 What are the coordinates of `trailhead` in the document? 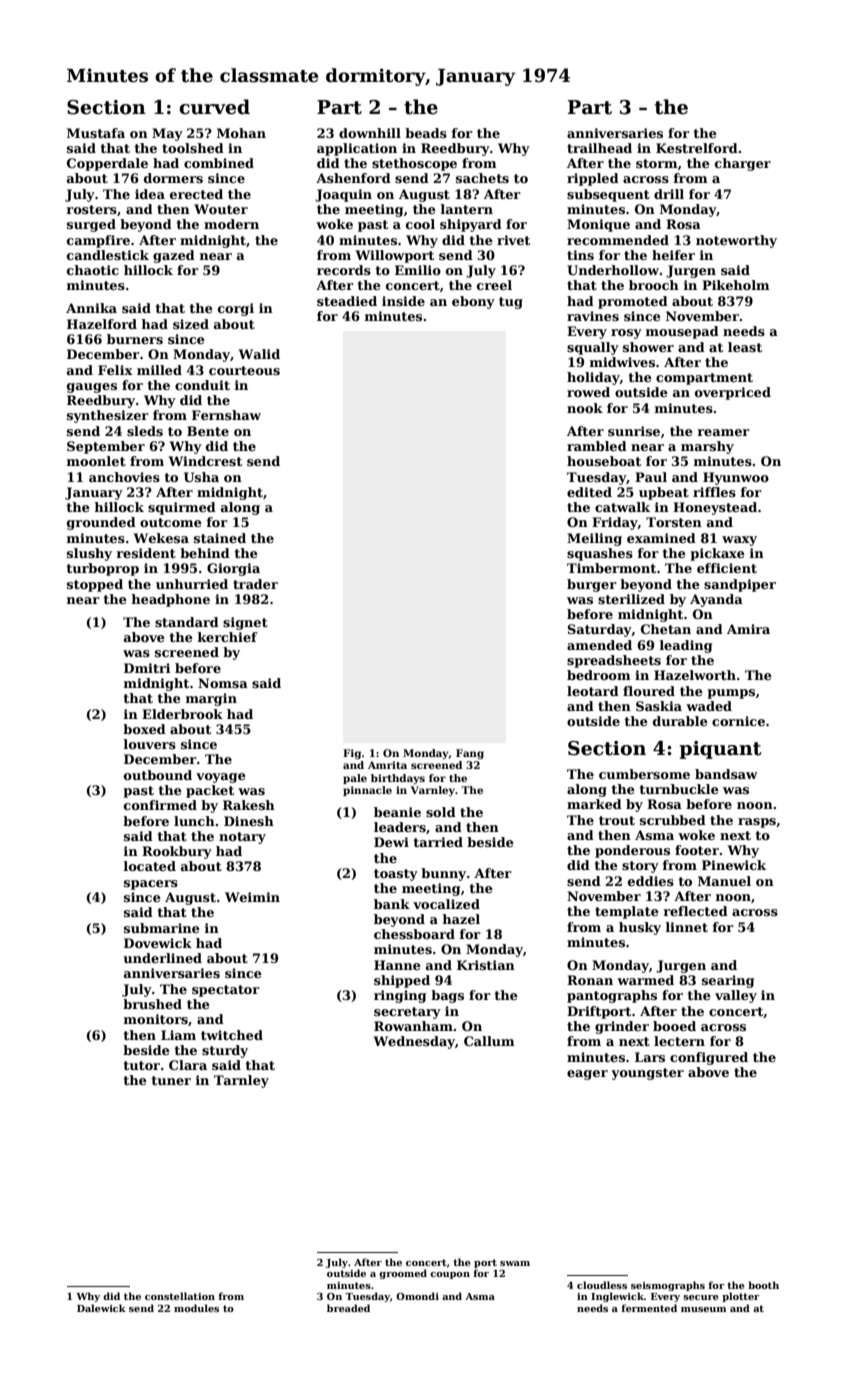 It's located at (599, 148).
